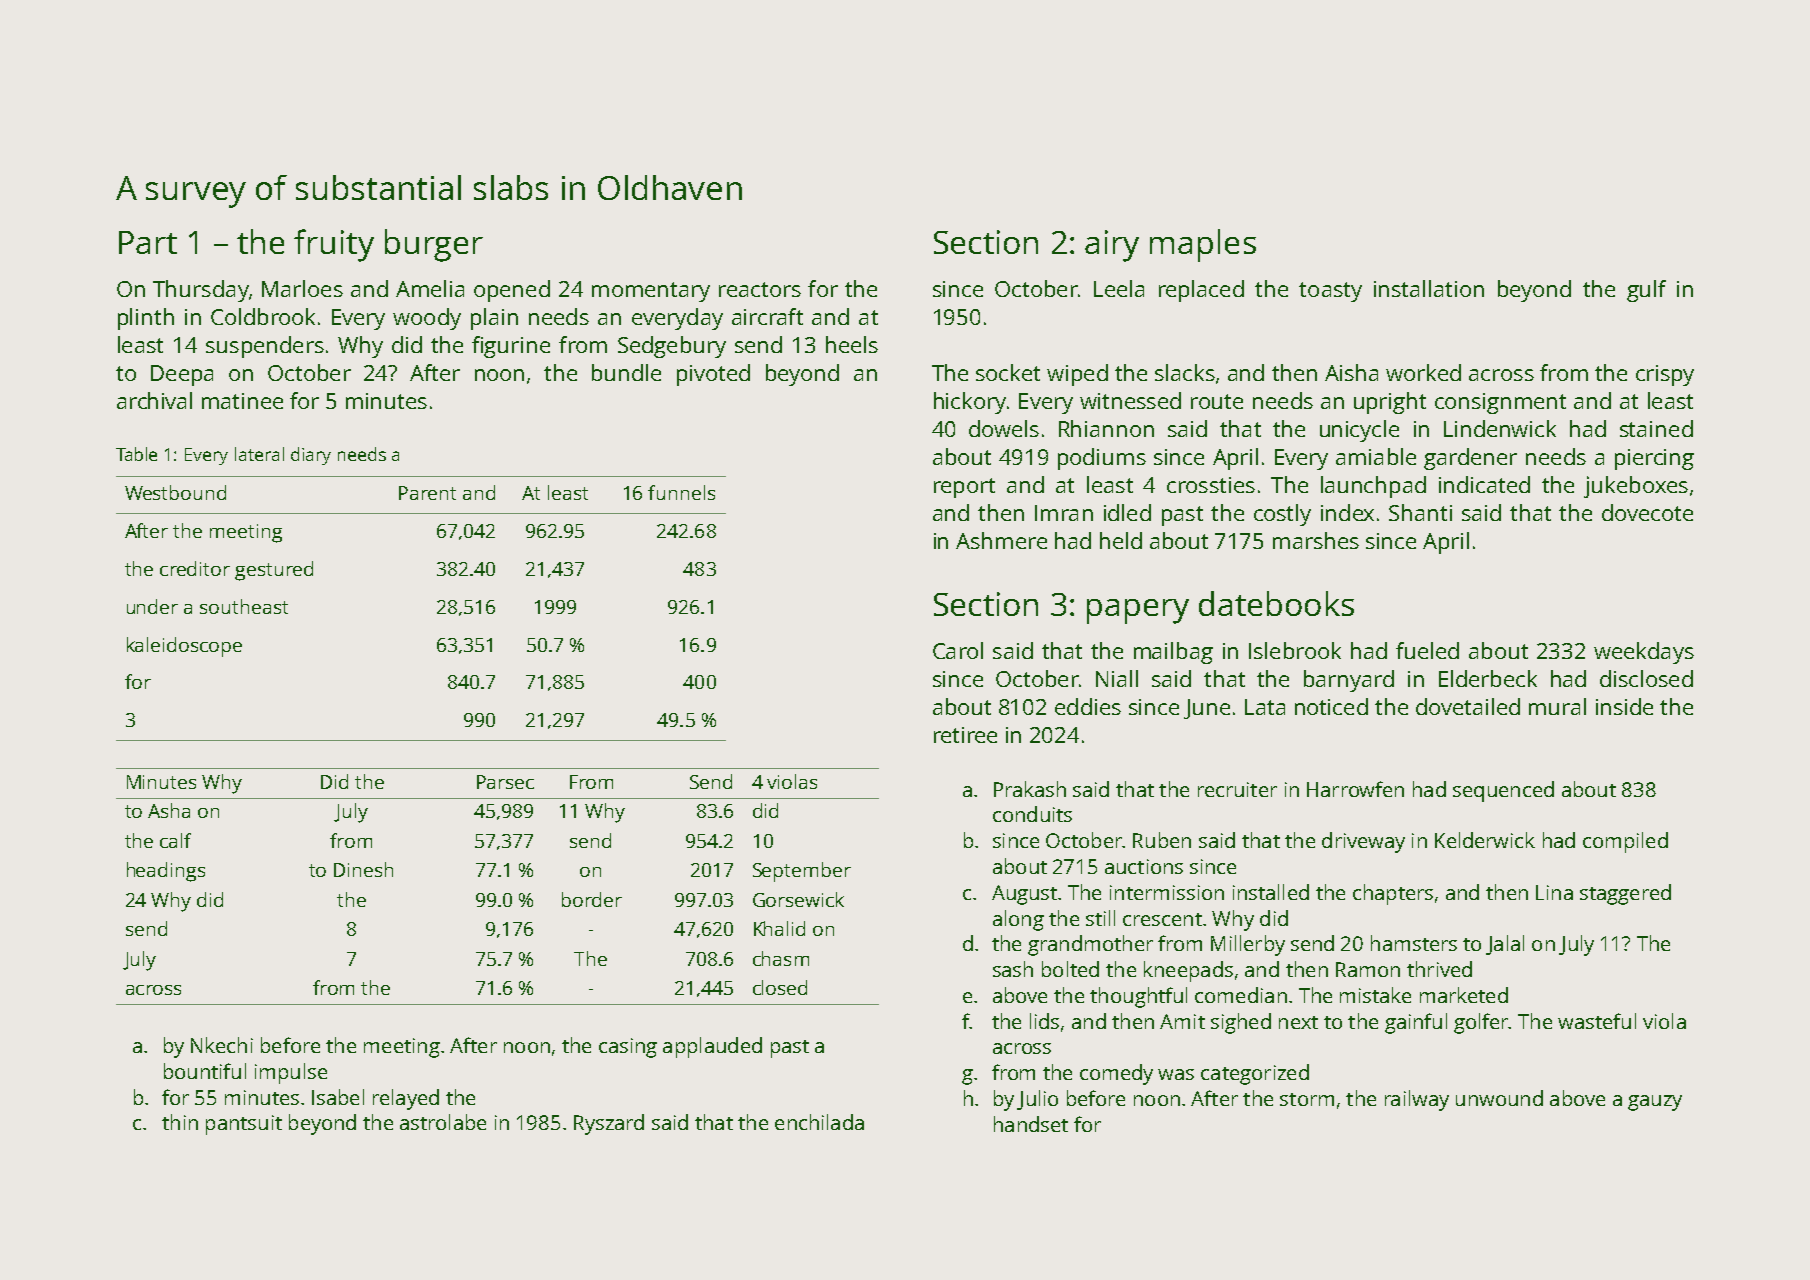  Describe the element at coordinates (626, 372) in the screenshot. I see `bundle` at that location.
